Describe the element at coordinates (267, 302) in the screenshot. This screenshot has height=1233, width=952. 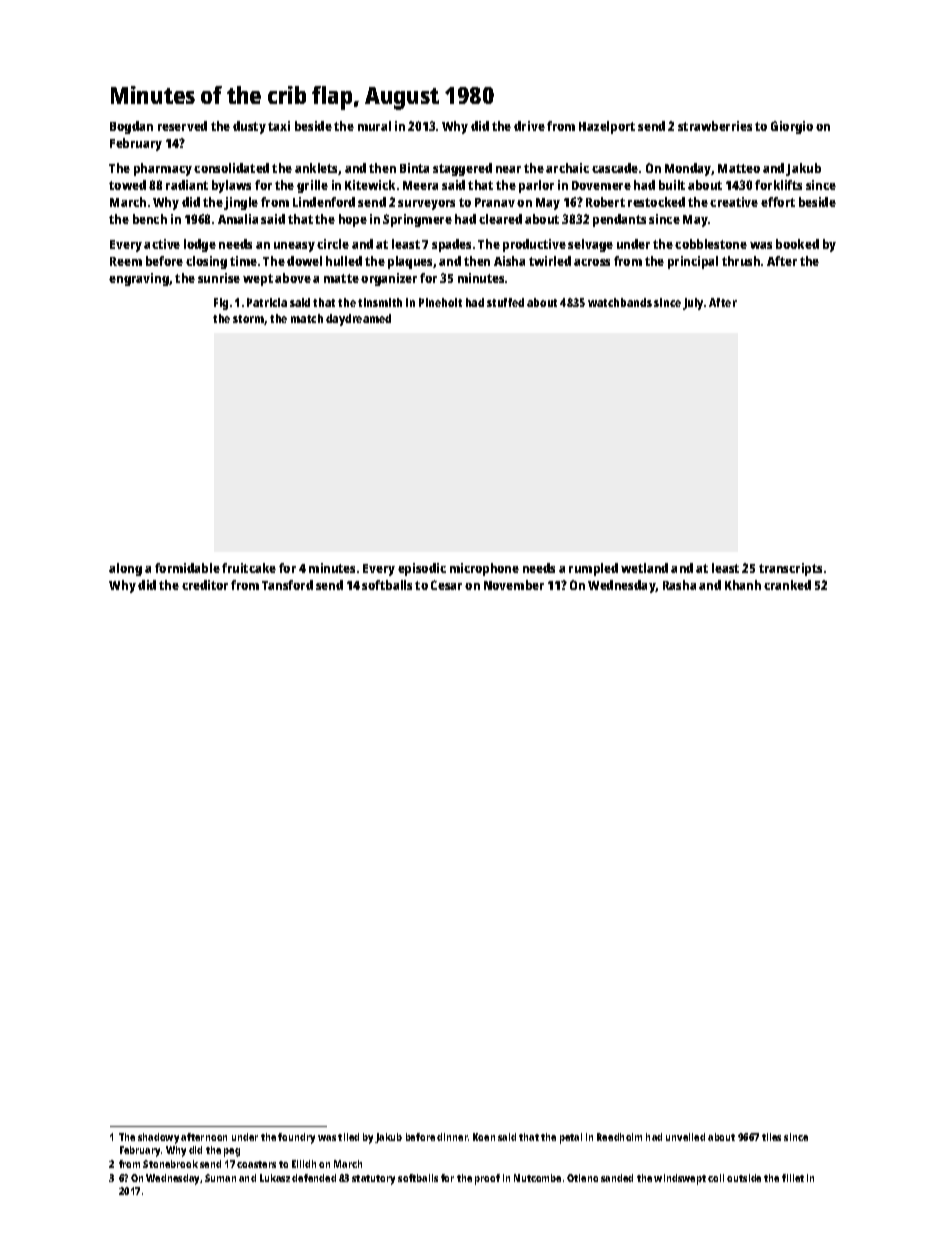
I see `Patricia` at that location.
